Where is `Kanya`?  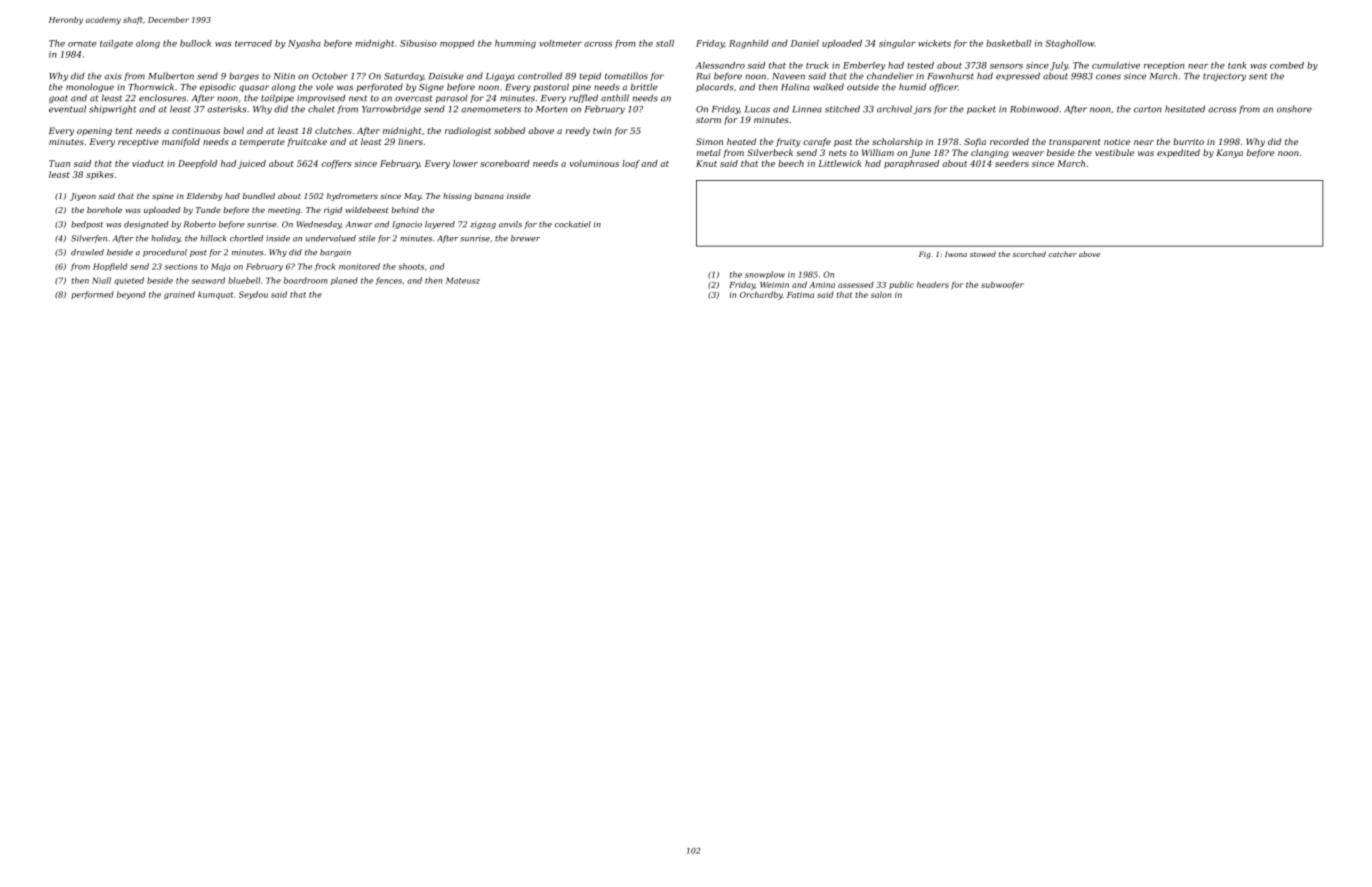
Kanya is located at coordinates (1229, 153).
